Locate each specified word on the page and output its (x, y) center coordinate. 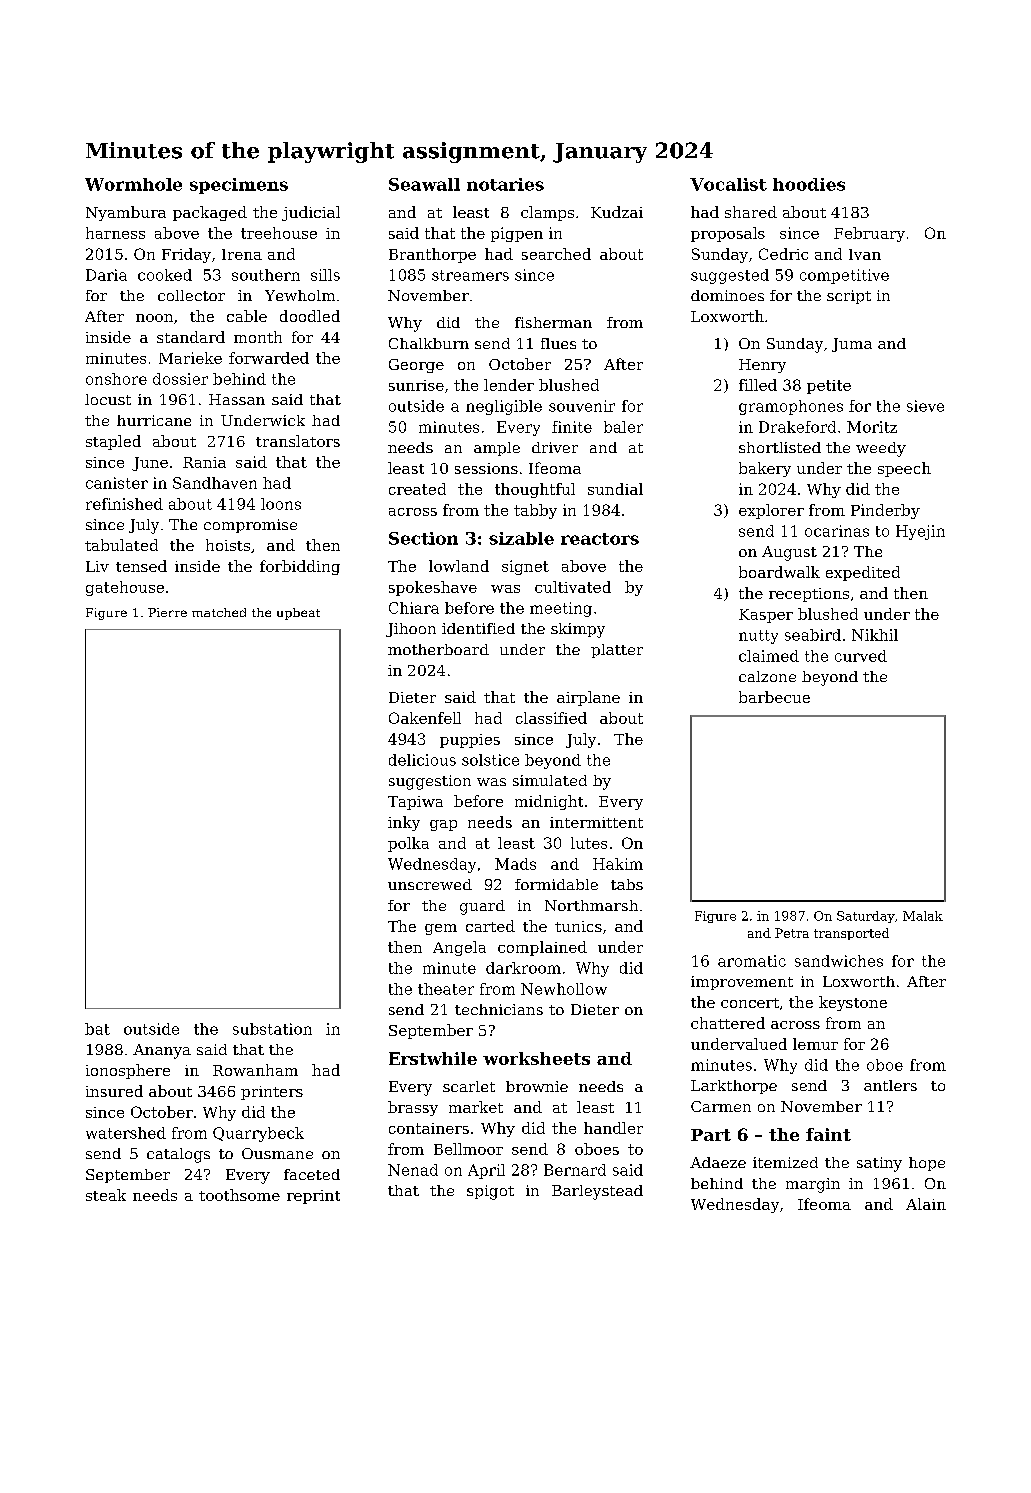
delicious (422, 760)
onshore (116, 379)
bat (97, 1029)
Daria (106, 275)
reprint (313, 1197)
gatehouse (125, 588)
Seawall (424, 184)
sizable (521, 538)
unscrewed (430, 884)
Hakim (618, 864)
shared (751, 212)
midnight (549, 802)
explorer (771, 511)
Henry (762, 366)
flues (558, 343)
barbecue (774, 697)
